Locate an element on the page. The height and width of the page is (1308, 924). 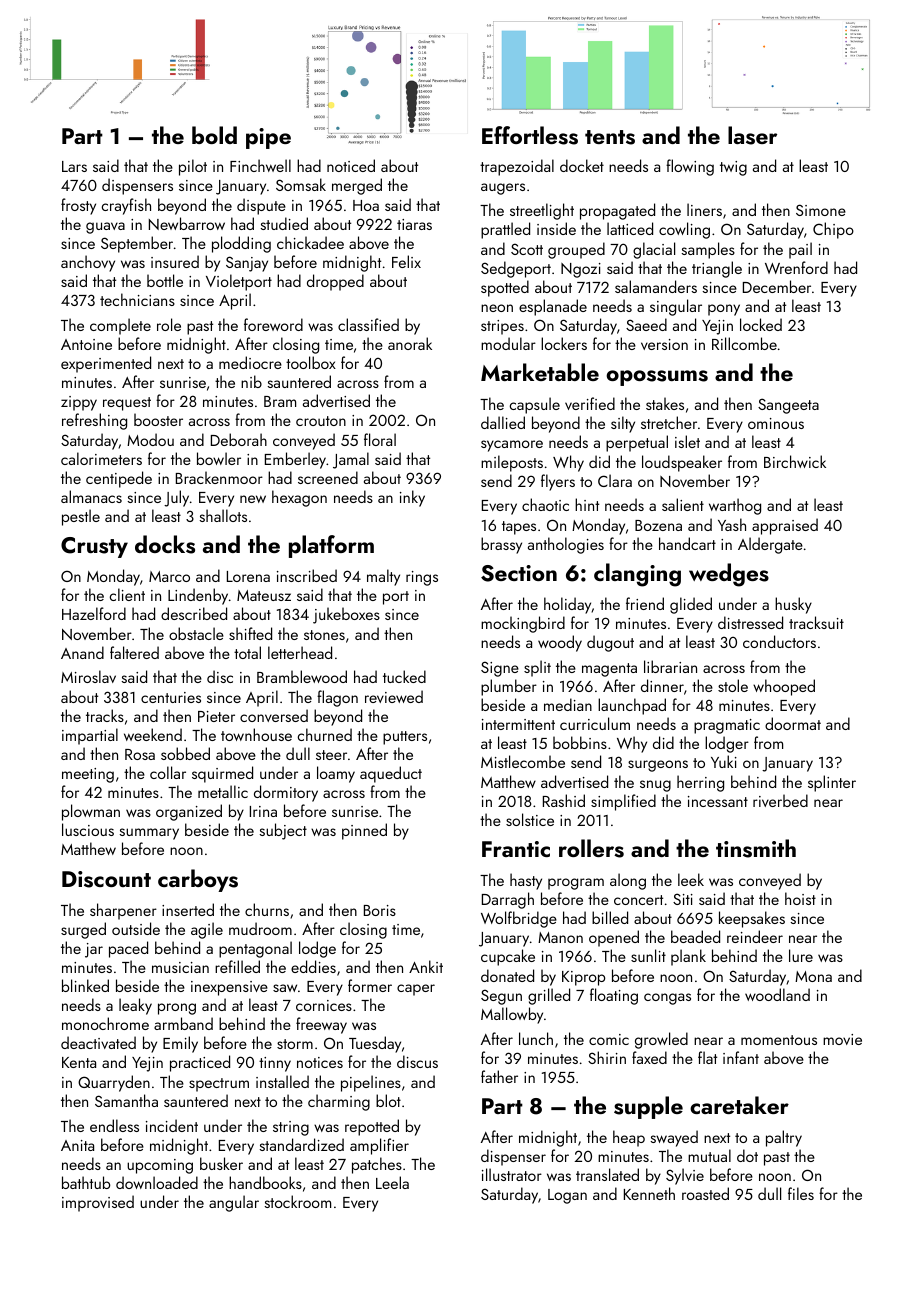
Logan is located at coordinates (567, 1196).
